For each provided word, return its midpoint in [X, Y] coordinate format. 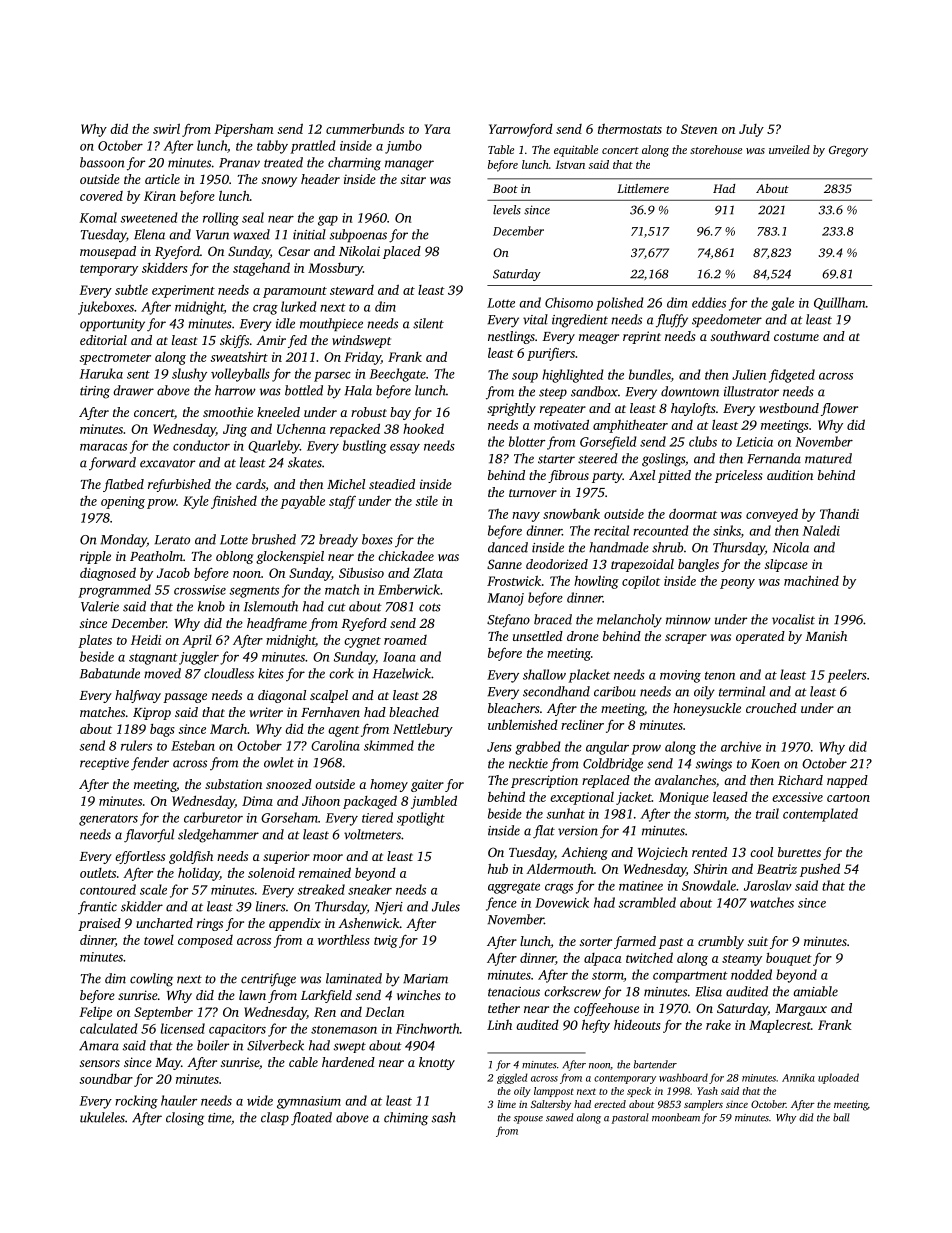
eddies [709, 302]
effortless [140, 857]
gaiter [427, 785]
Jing [235, 430]
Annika [798, 1077]
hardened [348, 1062]
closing [185, 1119]
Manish [826, 636]
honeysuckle [707, 709]
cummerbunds [365, 129]
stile [426, 500]
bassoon [102, 162]
